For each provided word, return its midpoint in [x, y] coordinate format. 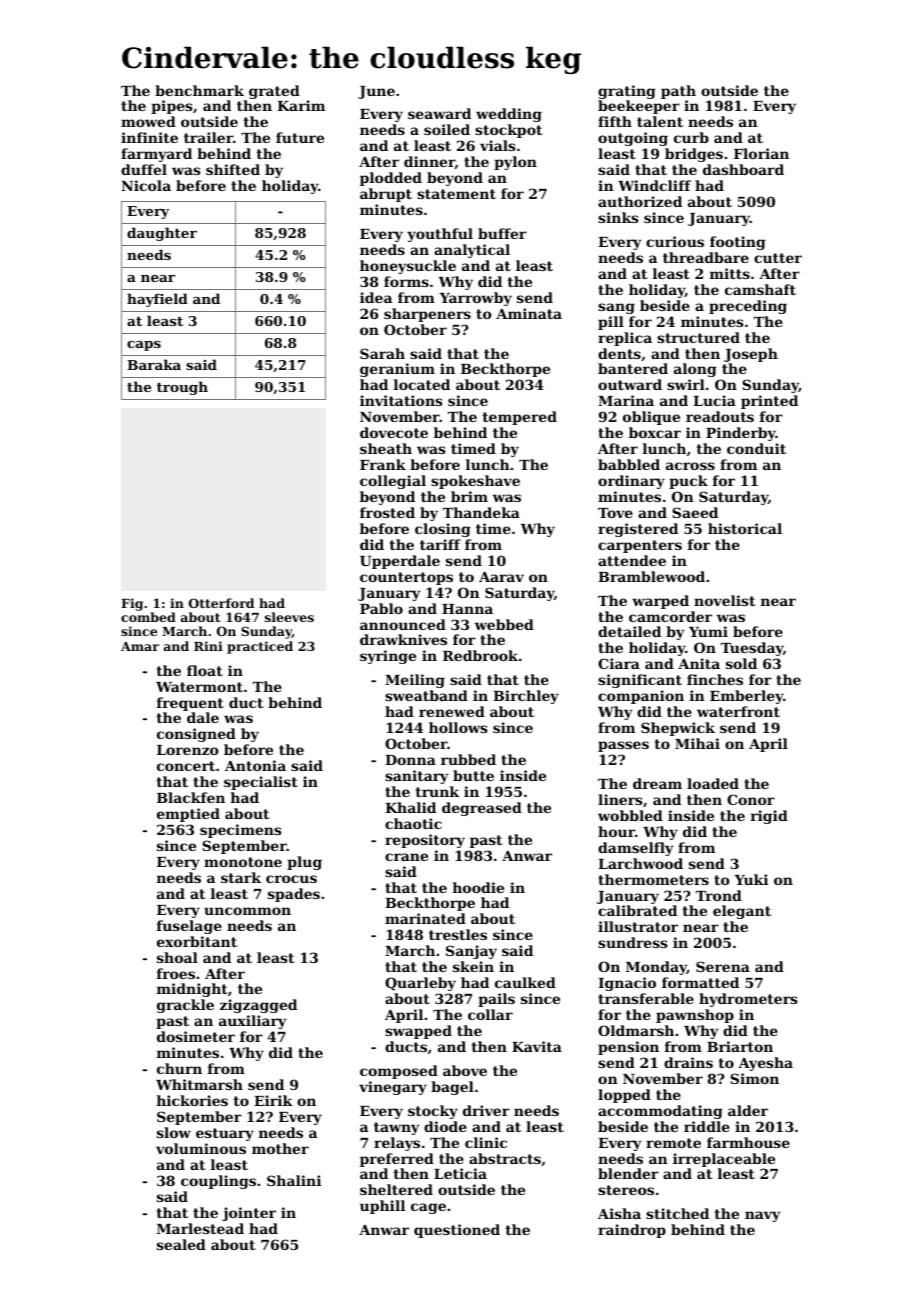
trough [182, 388]
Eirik [273, 1100]
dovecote [394, 432]
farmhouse [748, 1142]
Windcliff [654, 185]
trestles [458, 934]
